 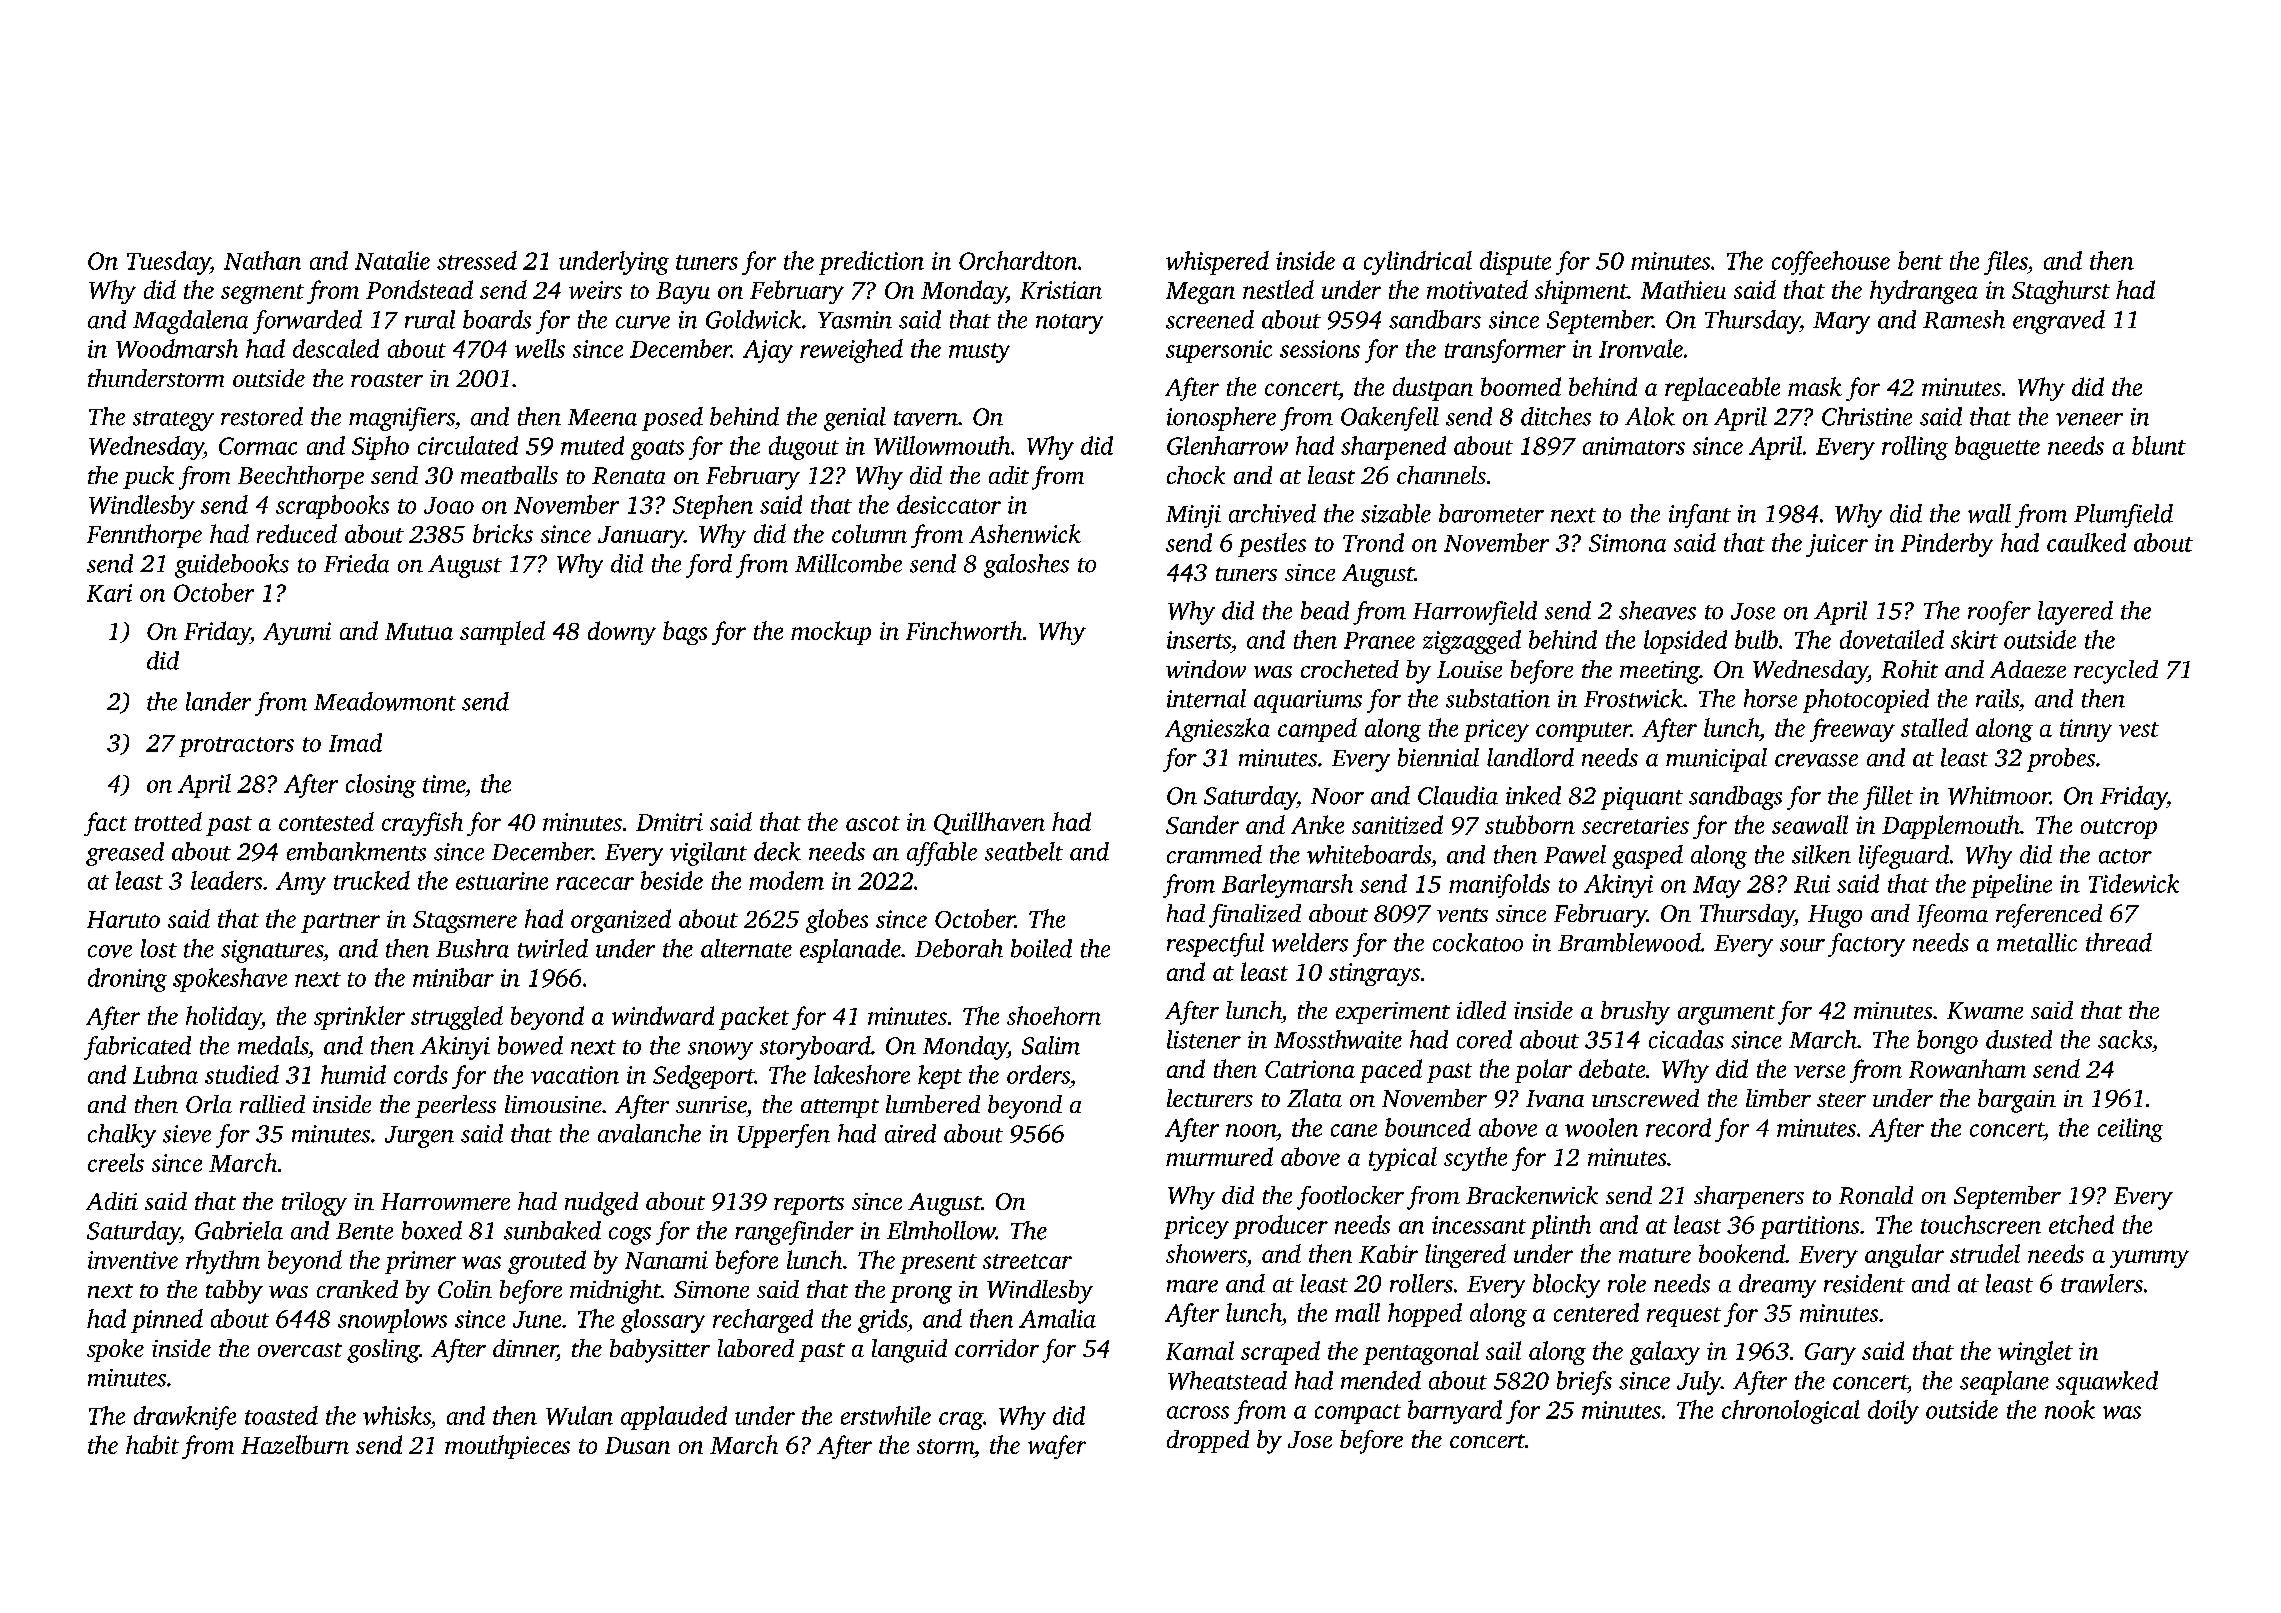 What do you see at coordinates (637, 1445) in the screenshot?
I see `Dusan` at bounding box center [637, 1445].
